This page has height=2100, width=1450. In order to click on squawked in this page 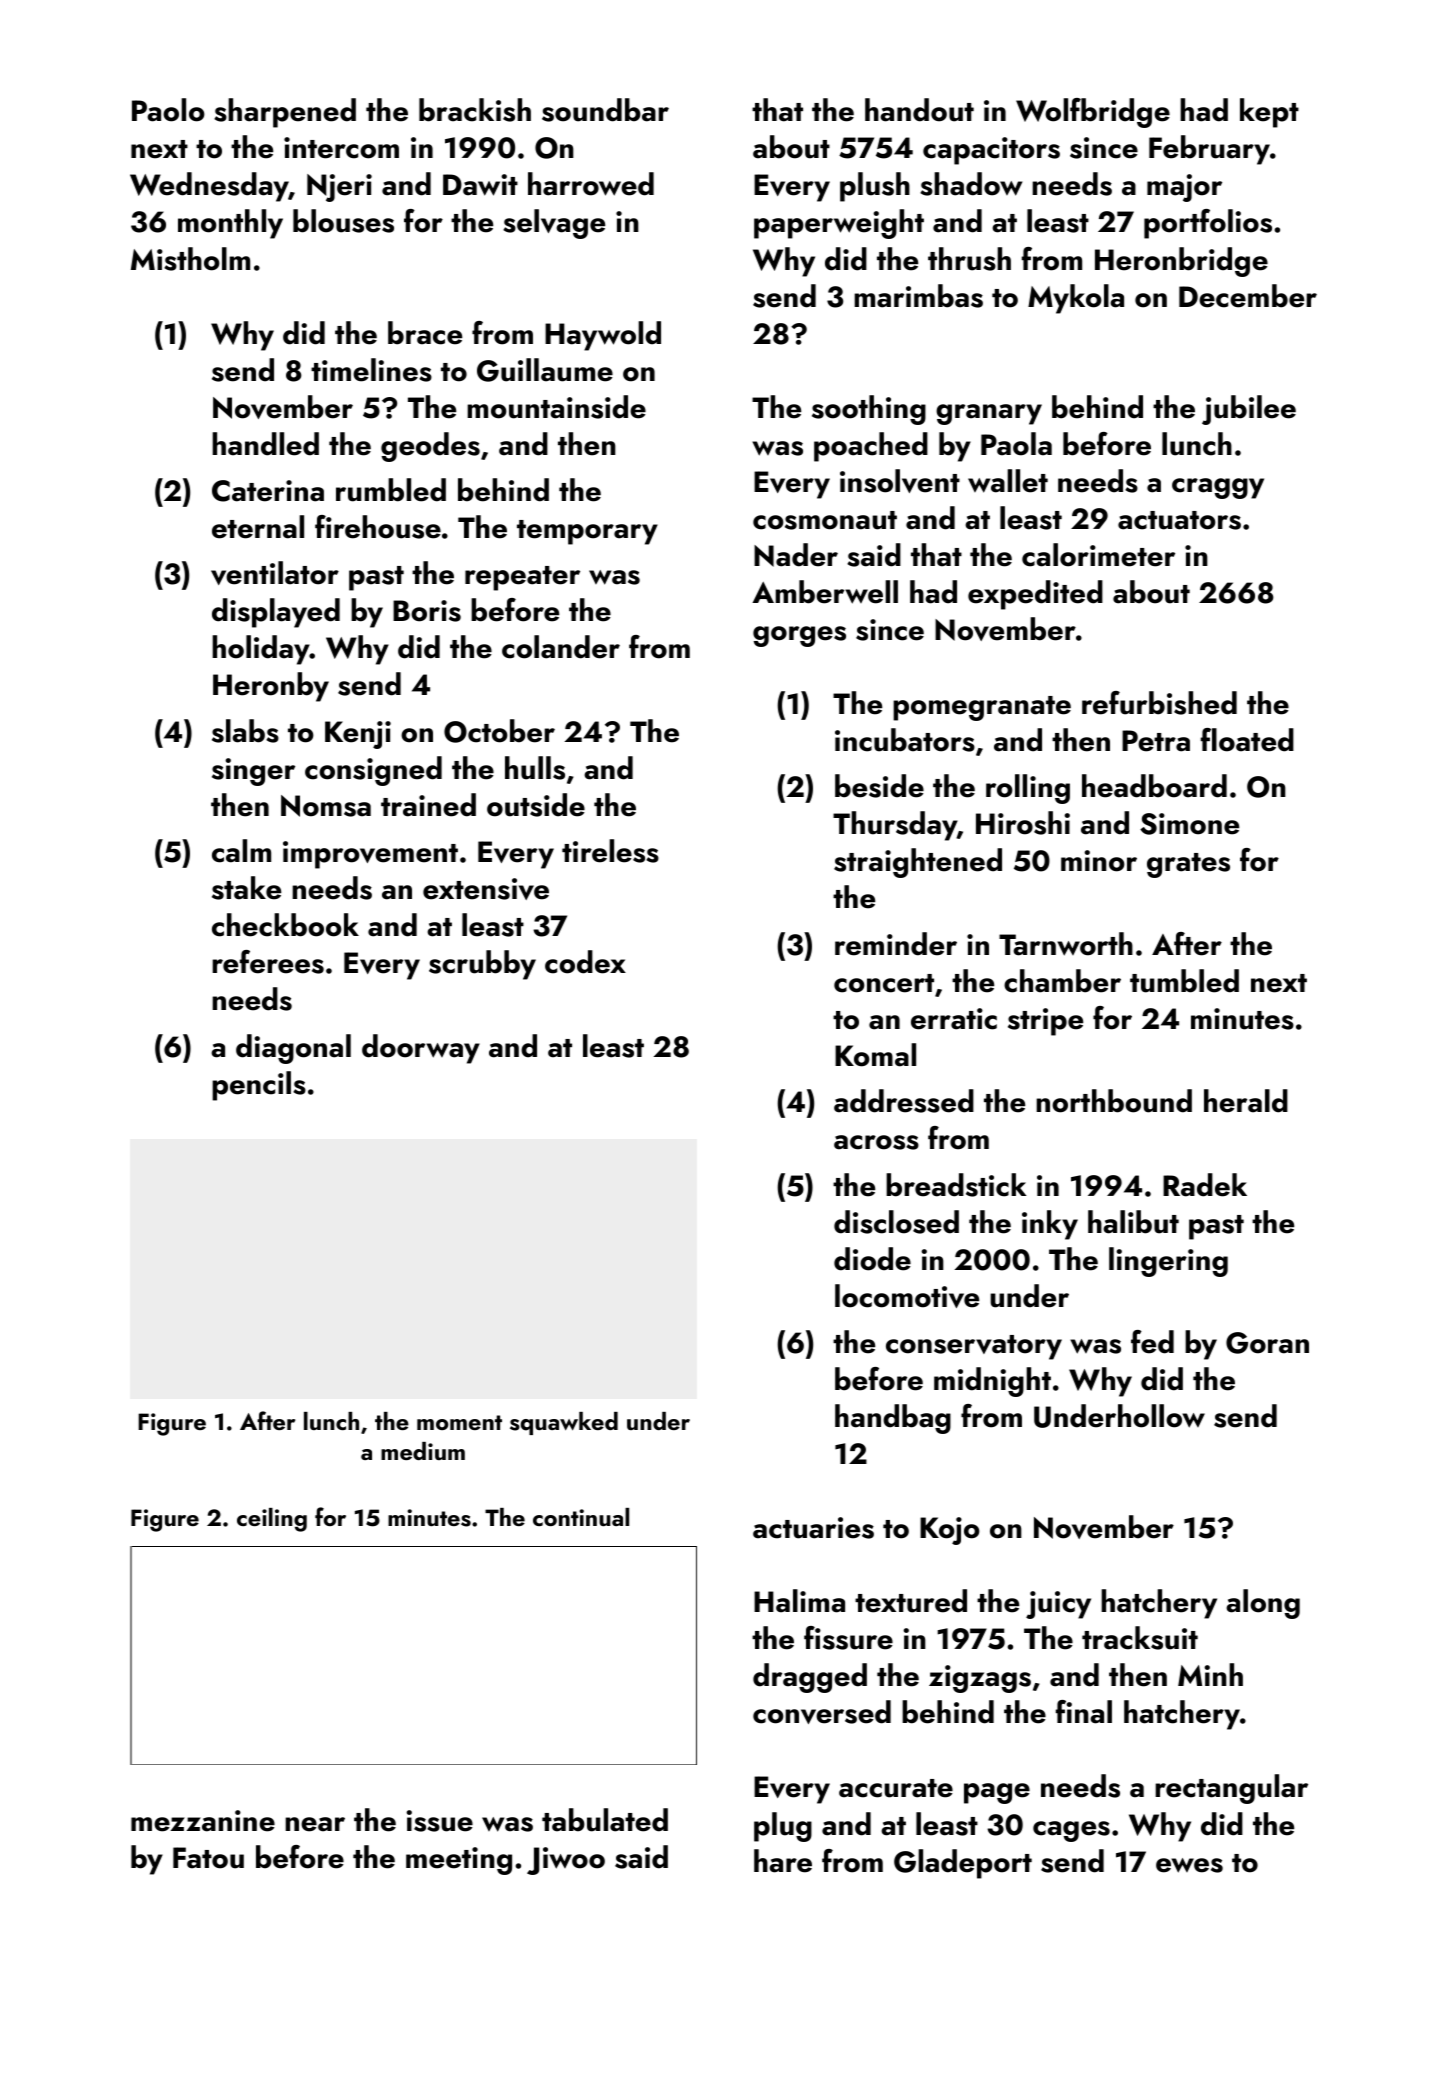, I will do `click(564, 1423)`.
